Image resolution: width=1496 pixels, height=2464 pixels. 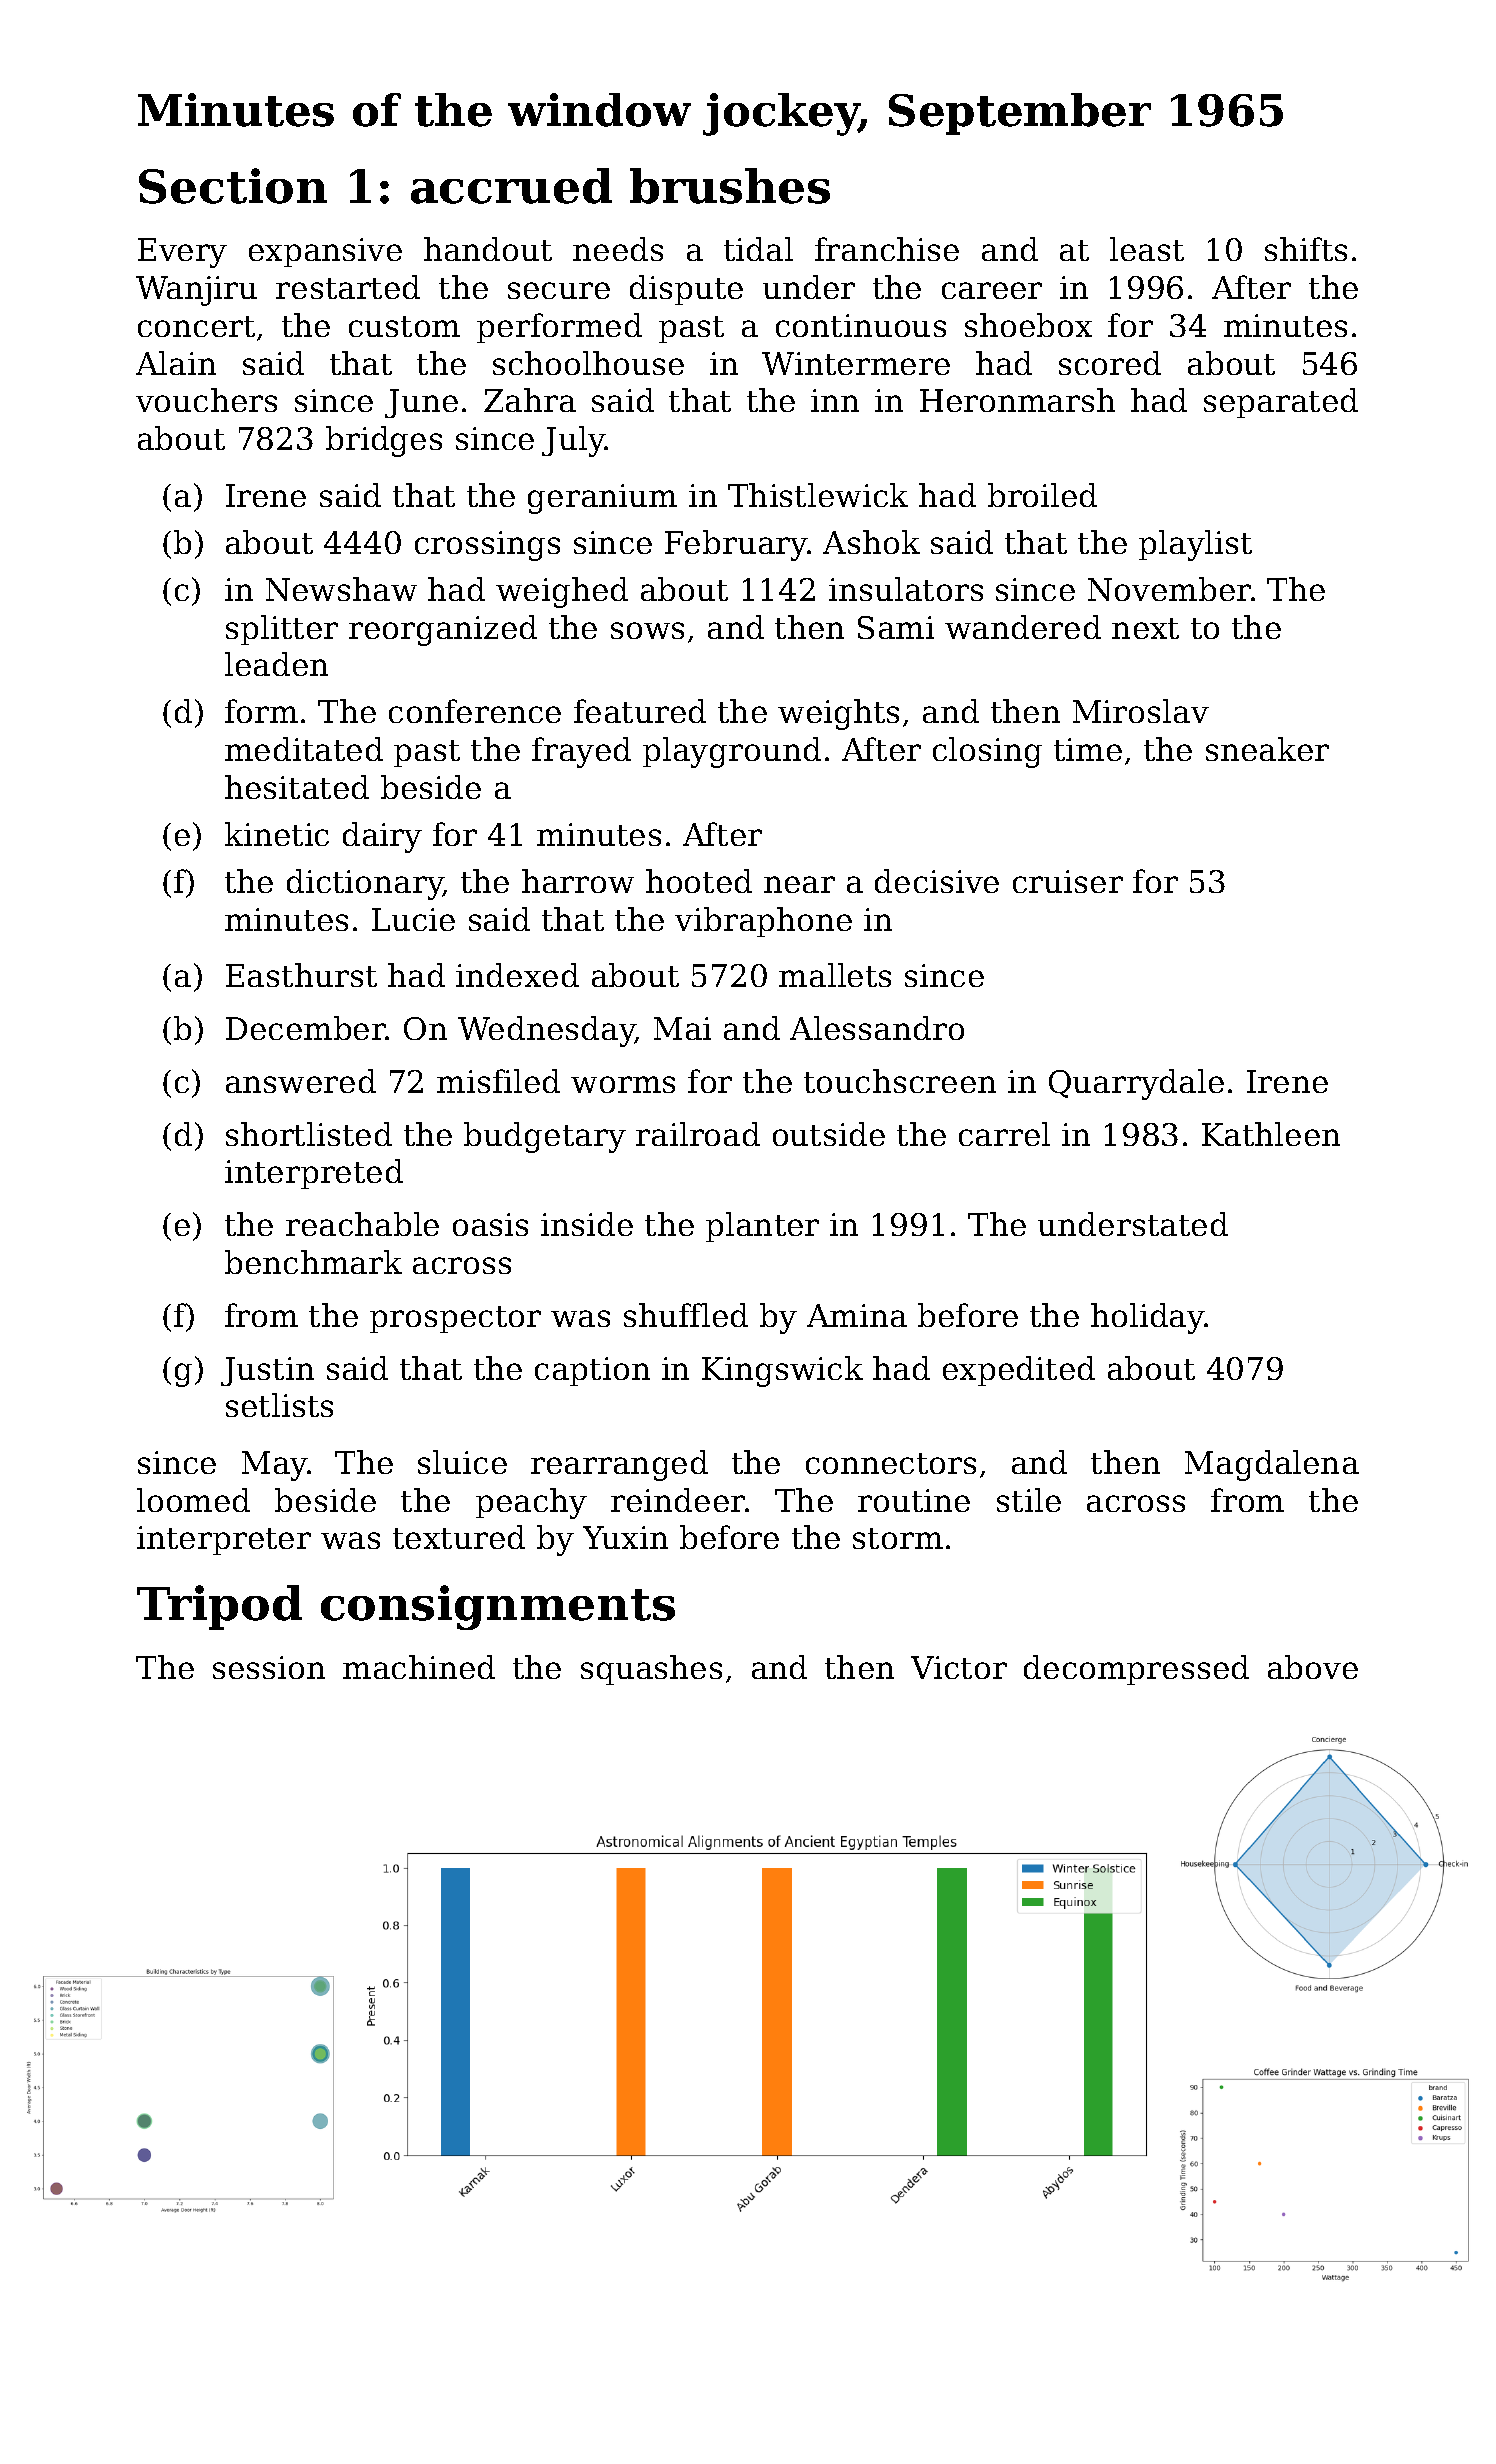 What do you see at coordinates (1147, 249) in the screenshot?
I see `least` at bounding box center [1147, 249].
